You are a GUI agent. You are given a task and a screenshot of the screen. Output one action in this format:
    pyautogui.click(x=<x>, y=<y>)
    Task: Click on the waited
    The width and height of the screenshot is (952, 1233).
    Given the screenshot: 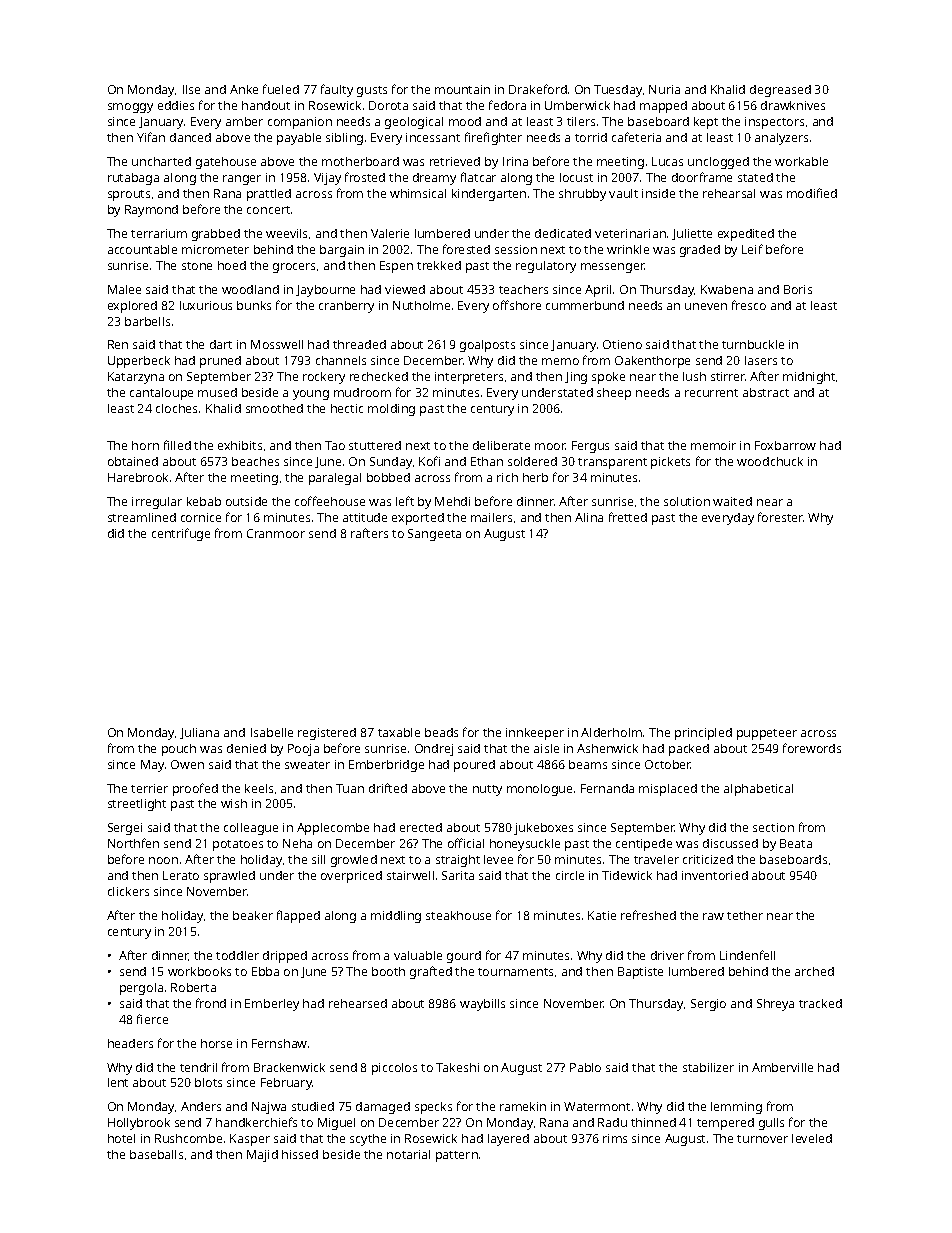 What is the action you would take?
    pyautogui.click(x=732, y=501)
